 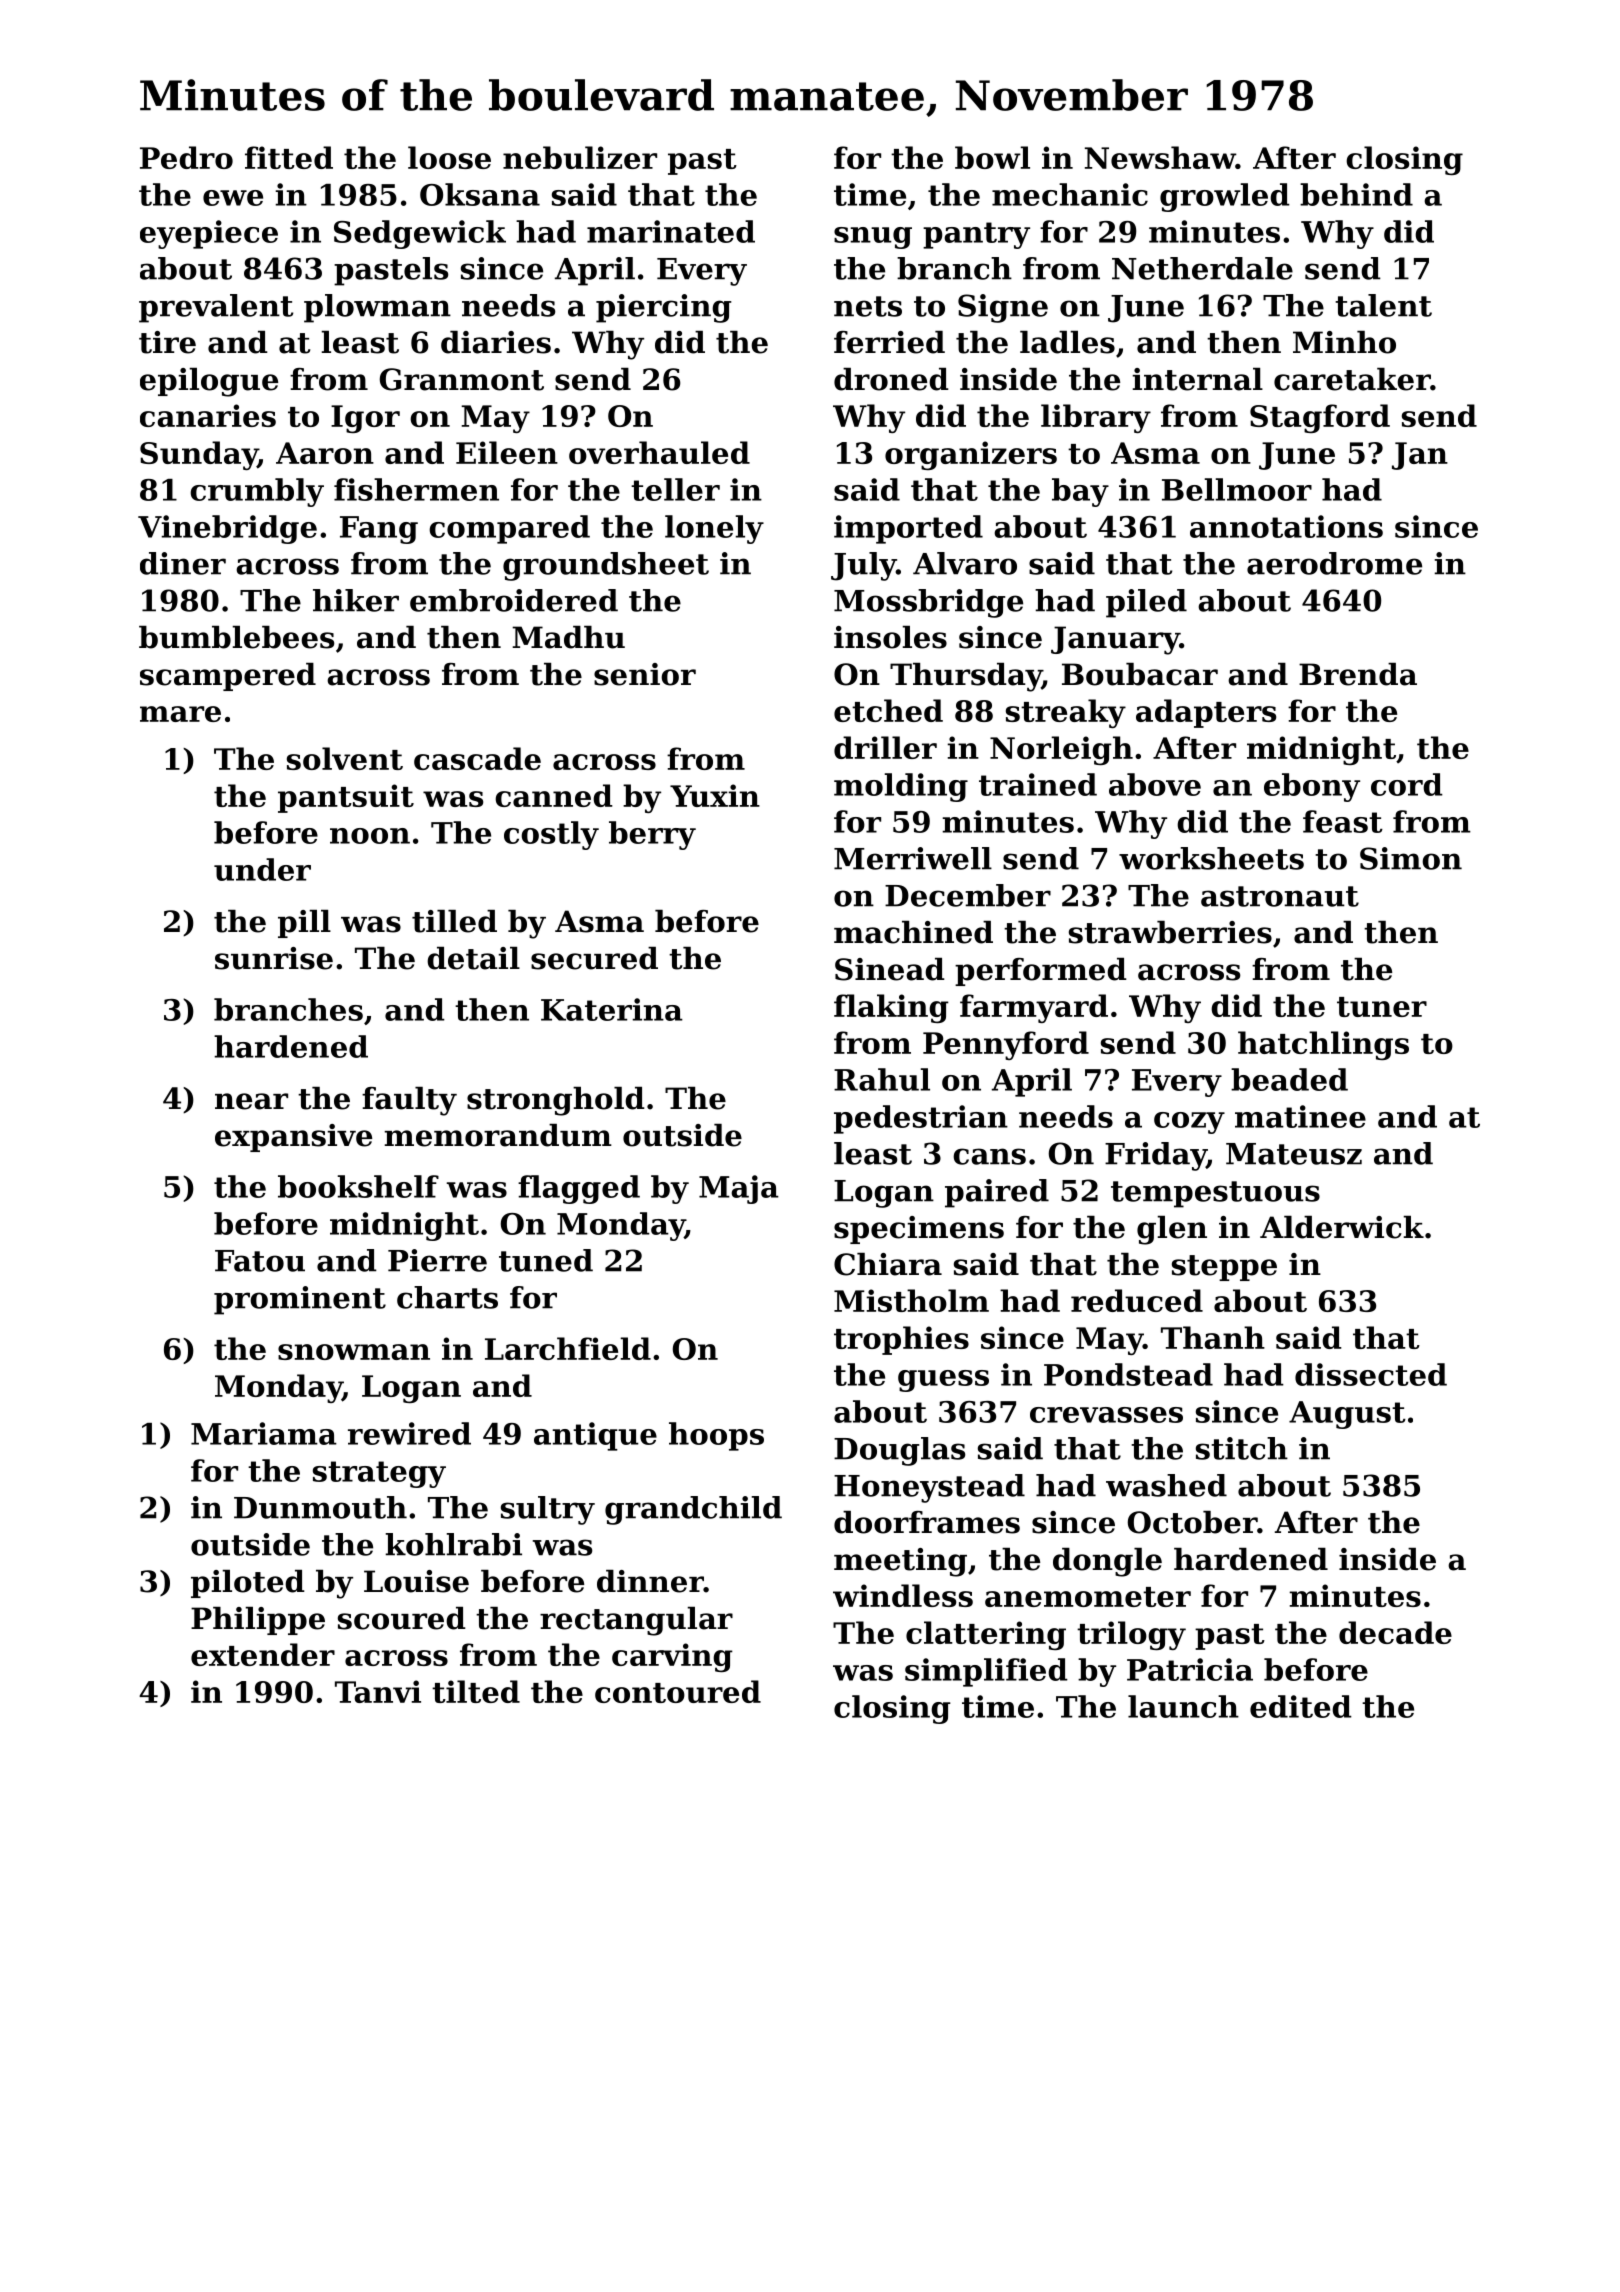 I want to click on behind, so click(x=1356, y=194).
